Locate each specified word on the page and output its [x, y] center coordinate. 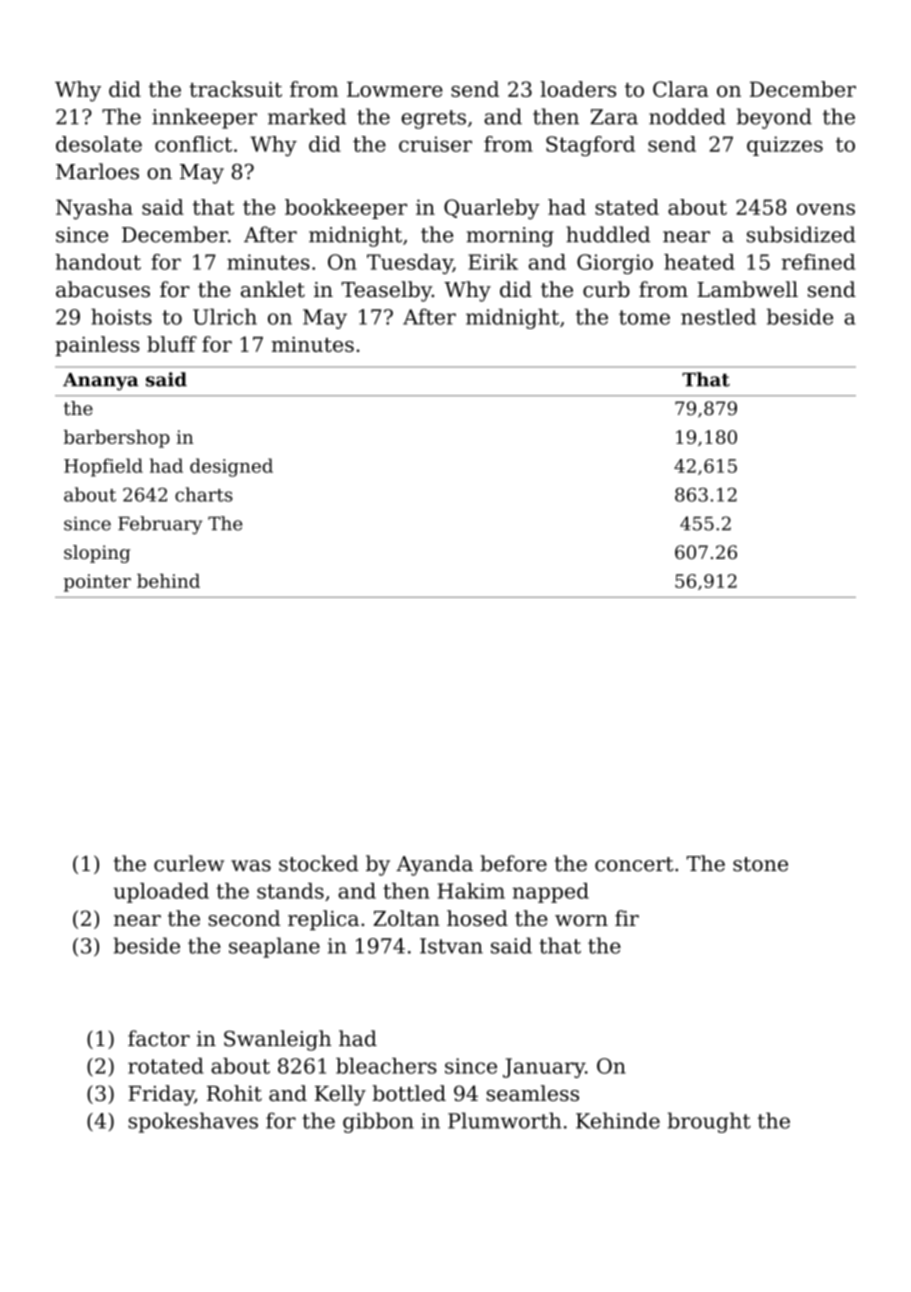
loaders [578, 89]
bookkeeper [346, 209]
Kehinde [618, 1120]
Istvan [451, 946]
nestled [718, 317]
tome [644, 317]
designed [231, 467]
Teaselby [386, 291]
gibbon [378, 1122]
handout [98, 262]
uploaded [161, 893]
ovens [826, 209]
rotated [166, 1066]
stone [760, 864]
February [160, 525]
